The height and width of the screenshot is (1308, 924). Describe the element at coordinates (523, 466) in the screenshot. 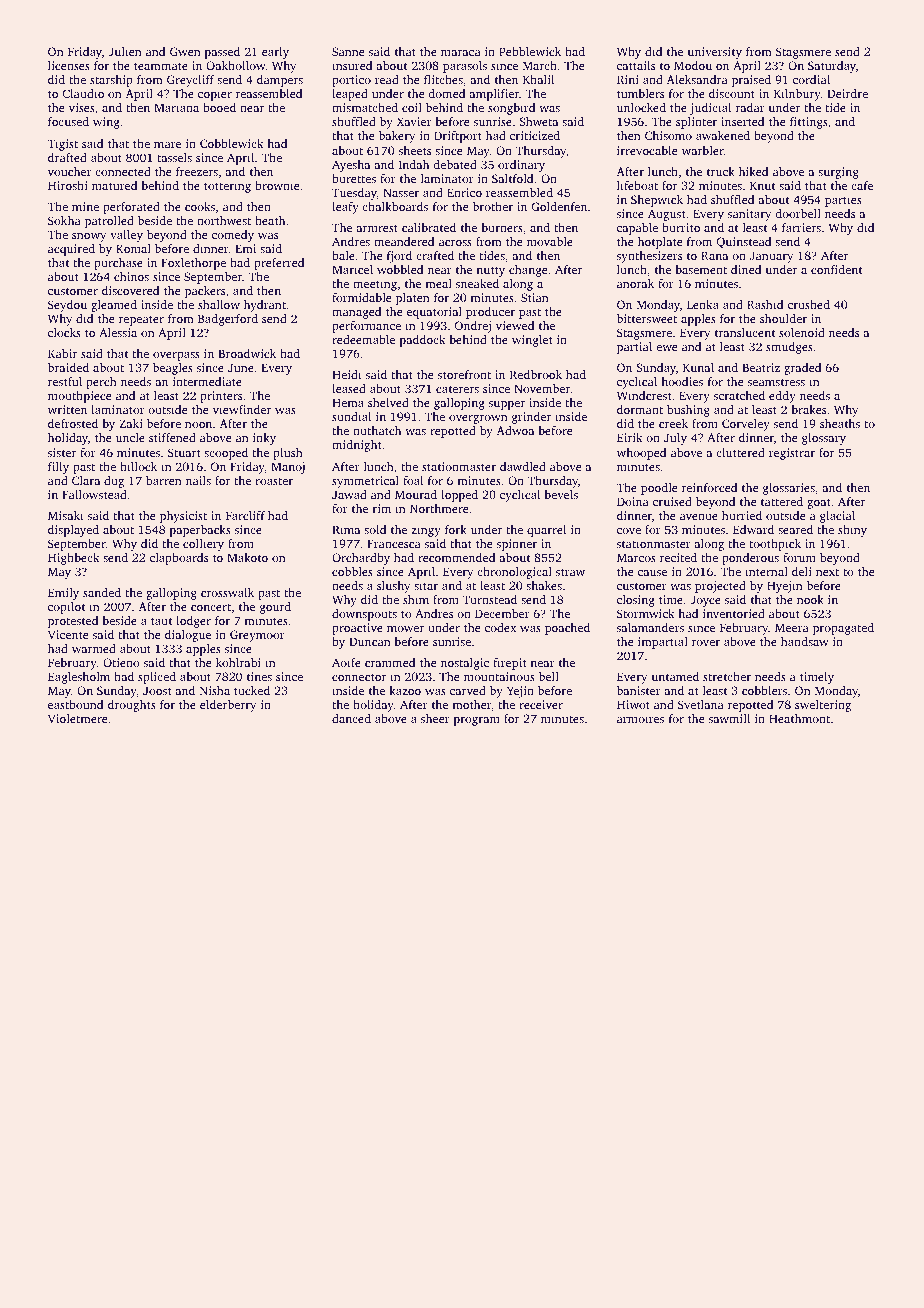

I see `dawdled` at that location.
